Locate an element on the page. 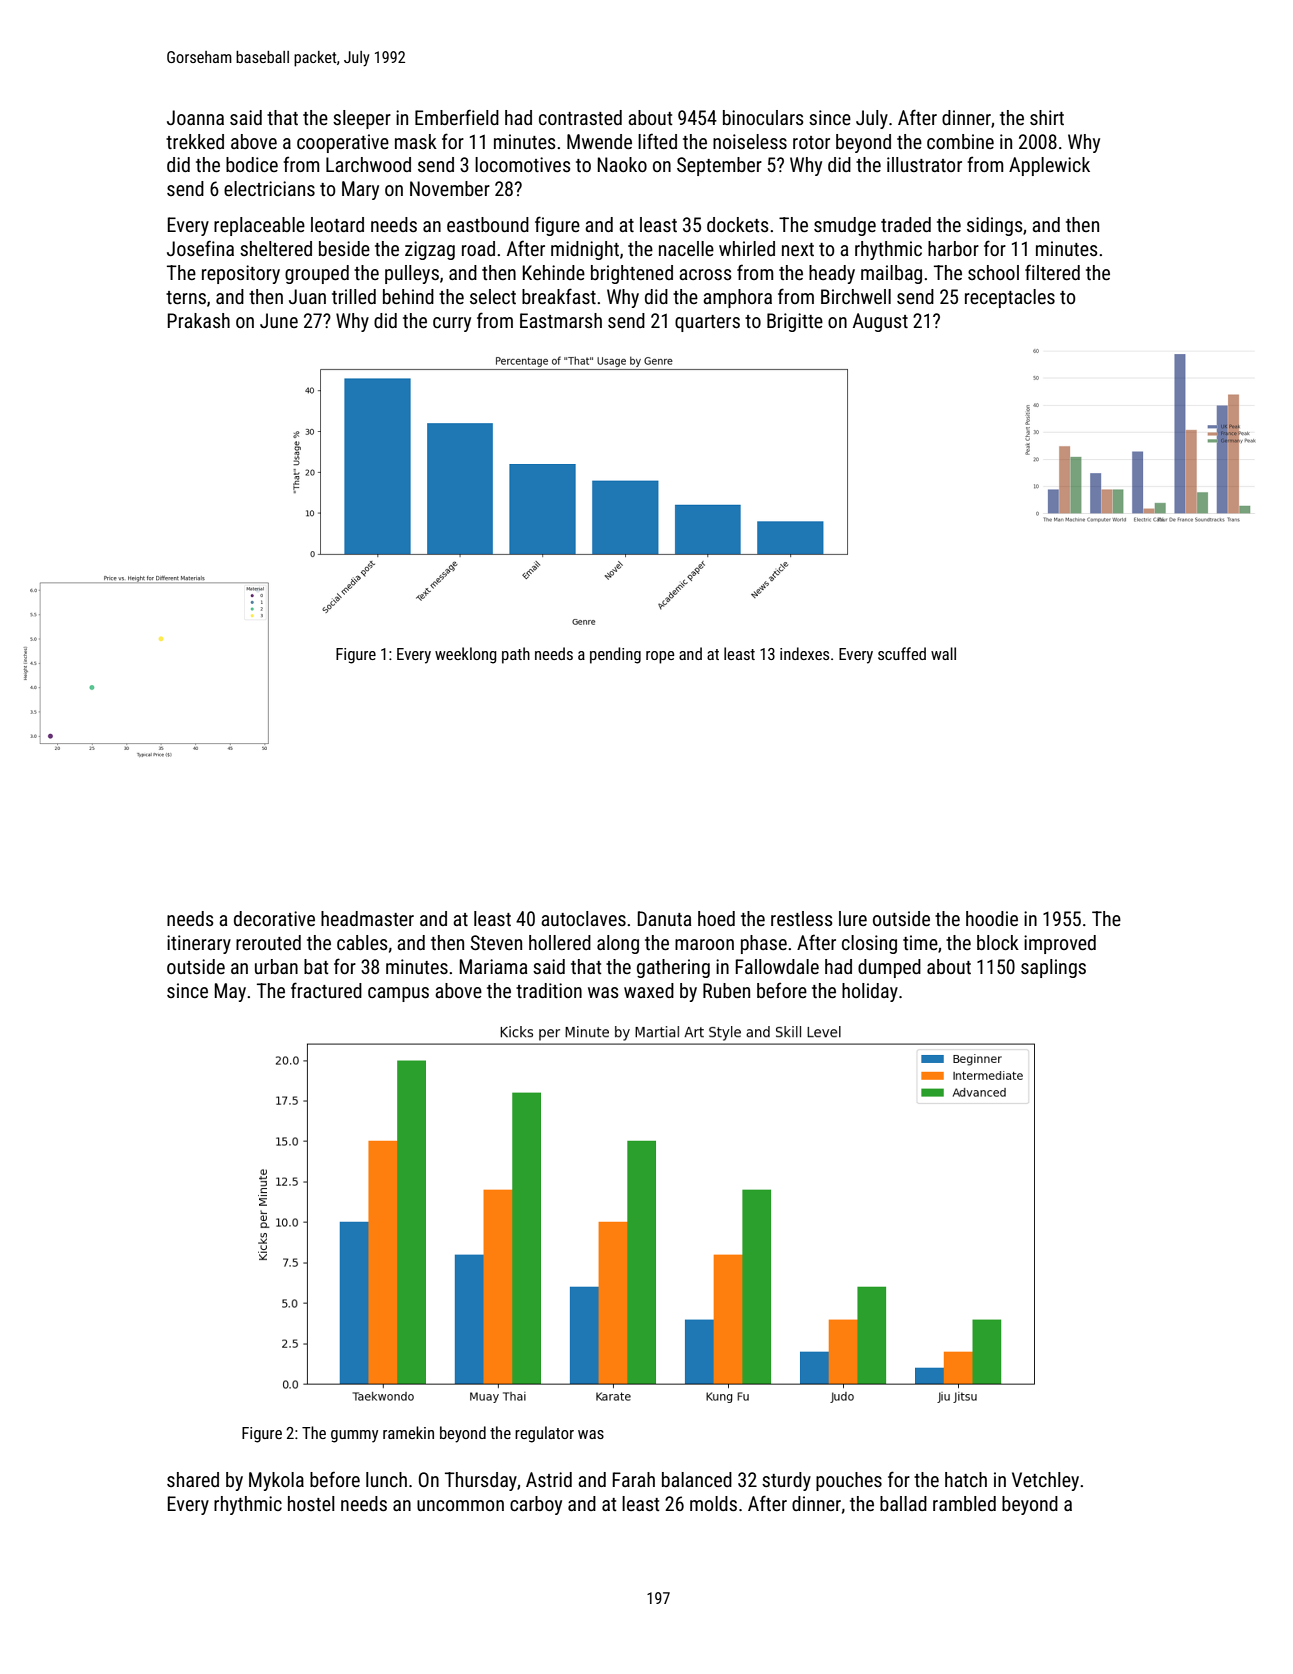 The image size is (1293, 1674). scuffed is located at coordinates (902, 653).
